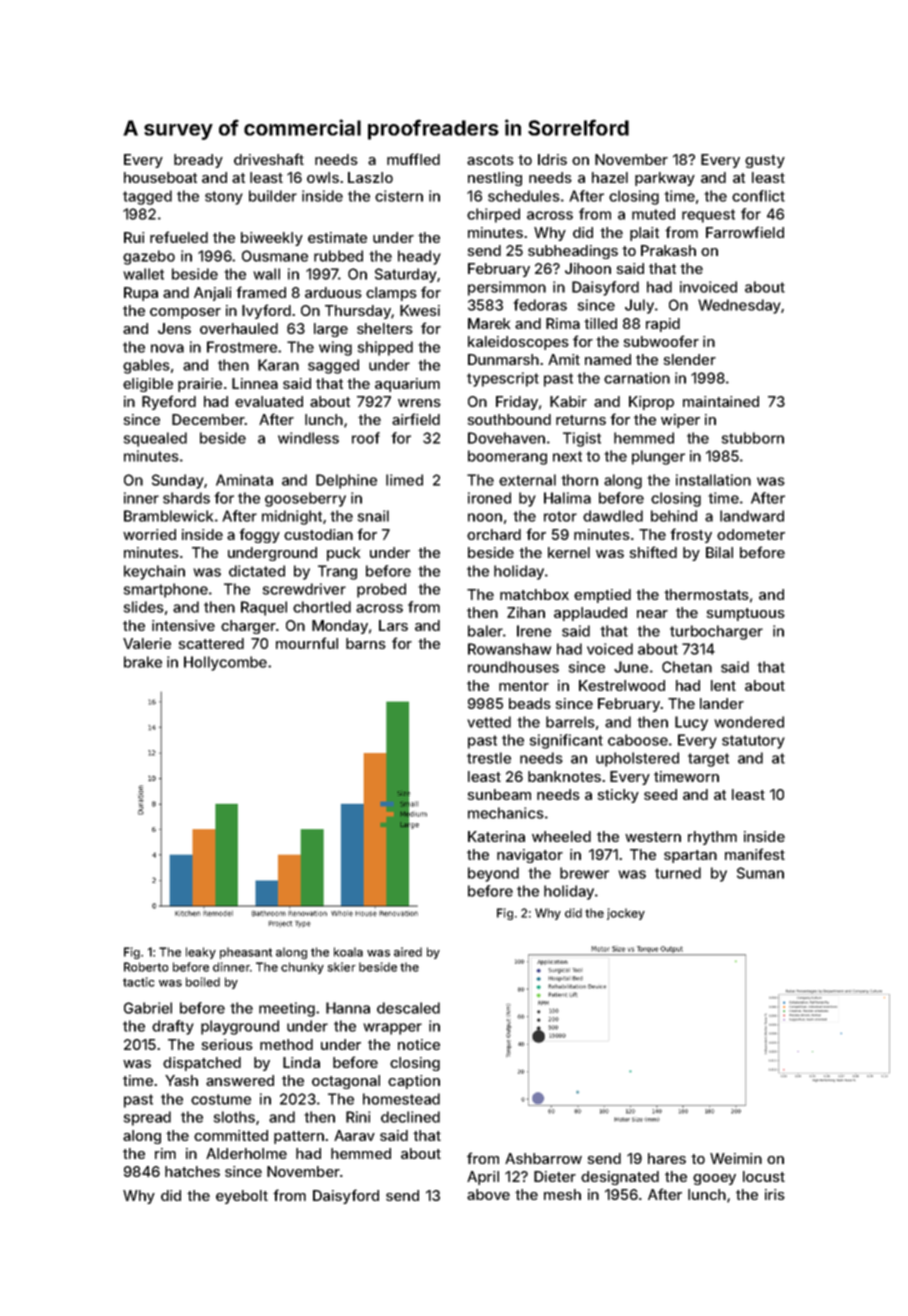 This image has height=1316, width=908. What do you see at coordinates (173, 1027) in the image?
I see `drafty` at bounding box center [173, 1027].
